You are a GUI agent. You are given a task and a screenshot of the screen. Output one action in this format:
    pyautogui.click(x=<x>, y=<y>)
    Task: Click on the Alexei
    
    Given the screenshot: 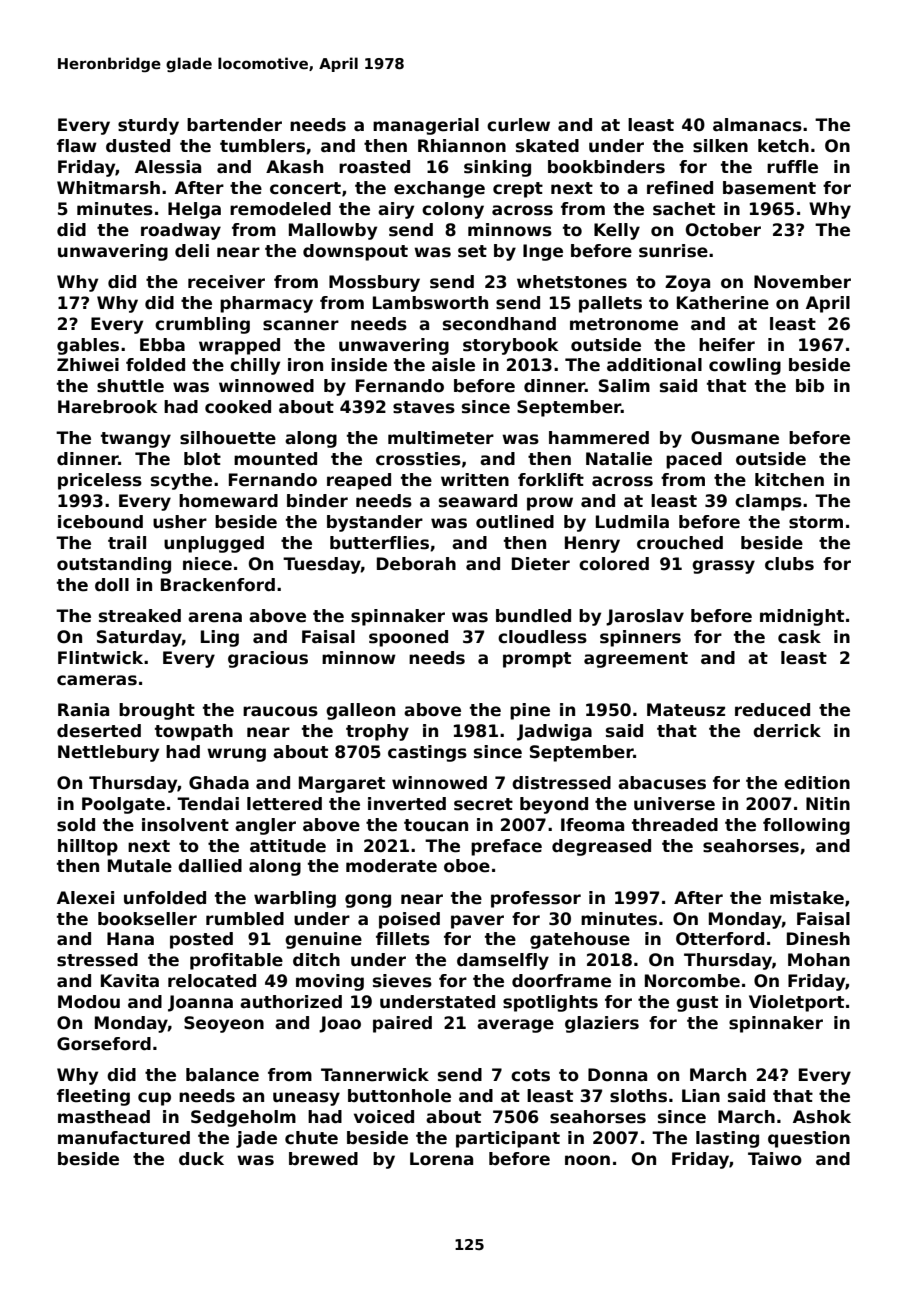 What is the action you would take?
    pyautogui.click(x=85, y=898)
